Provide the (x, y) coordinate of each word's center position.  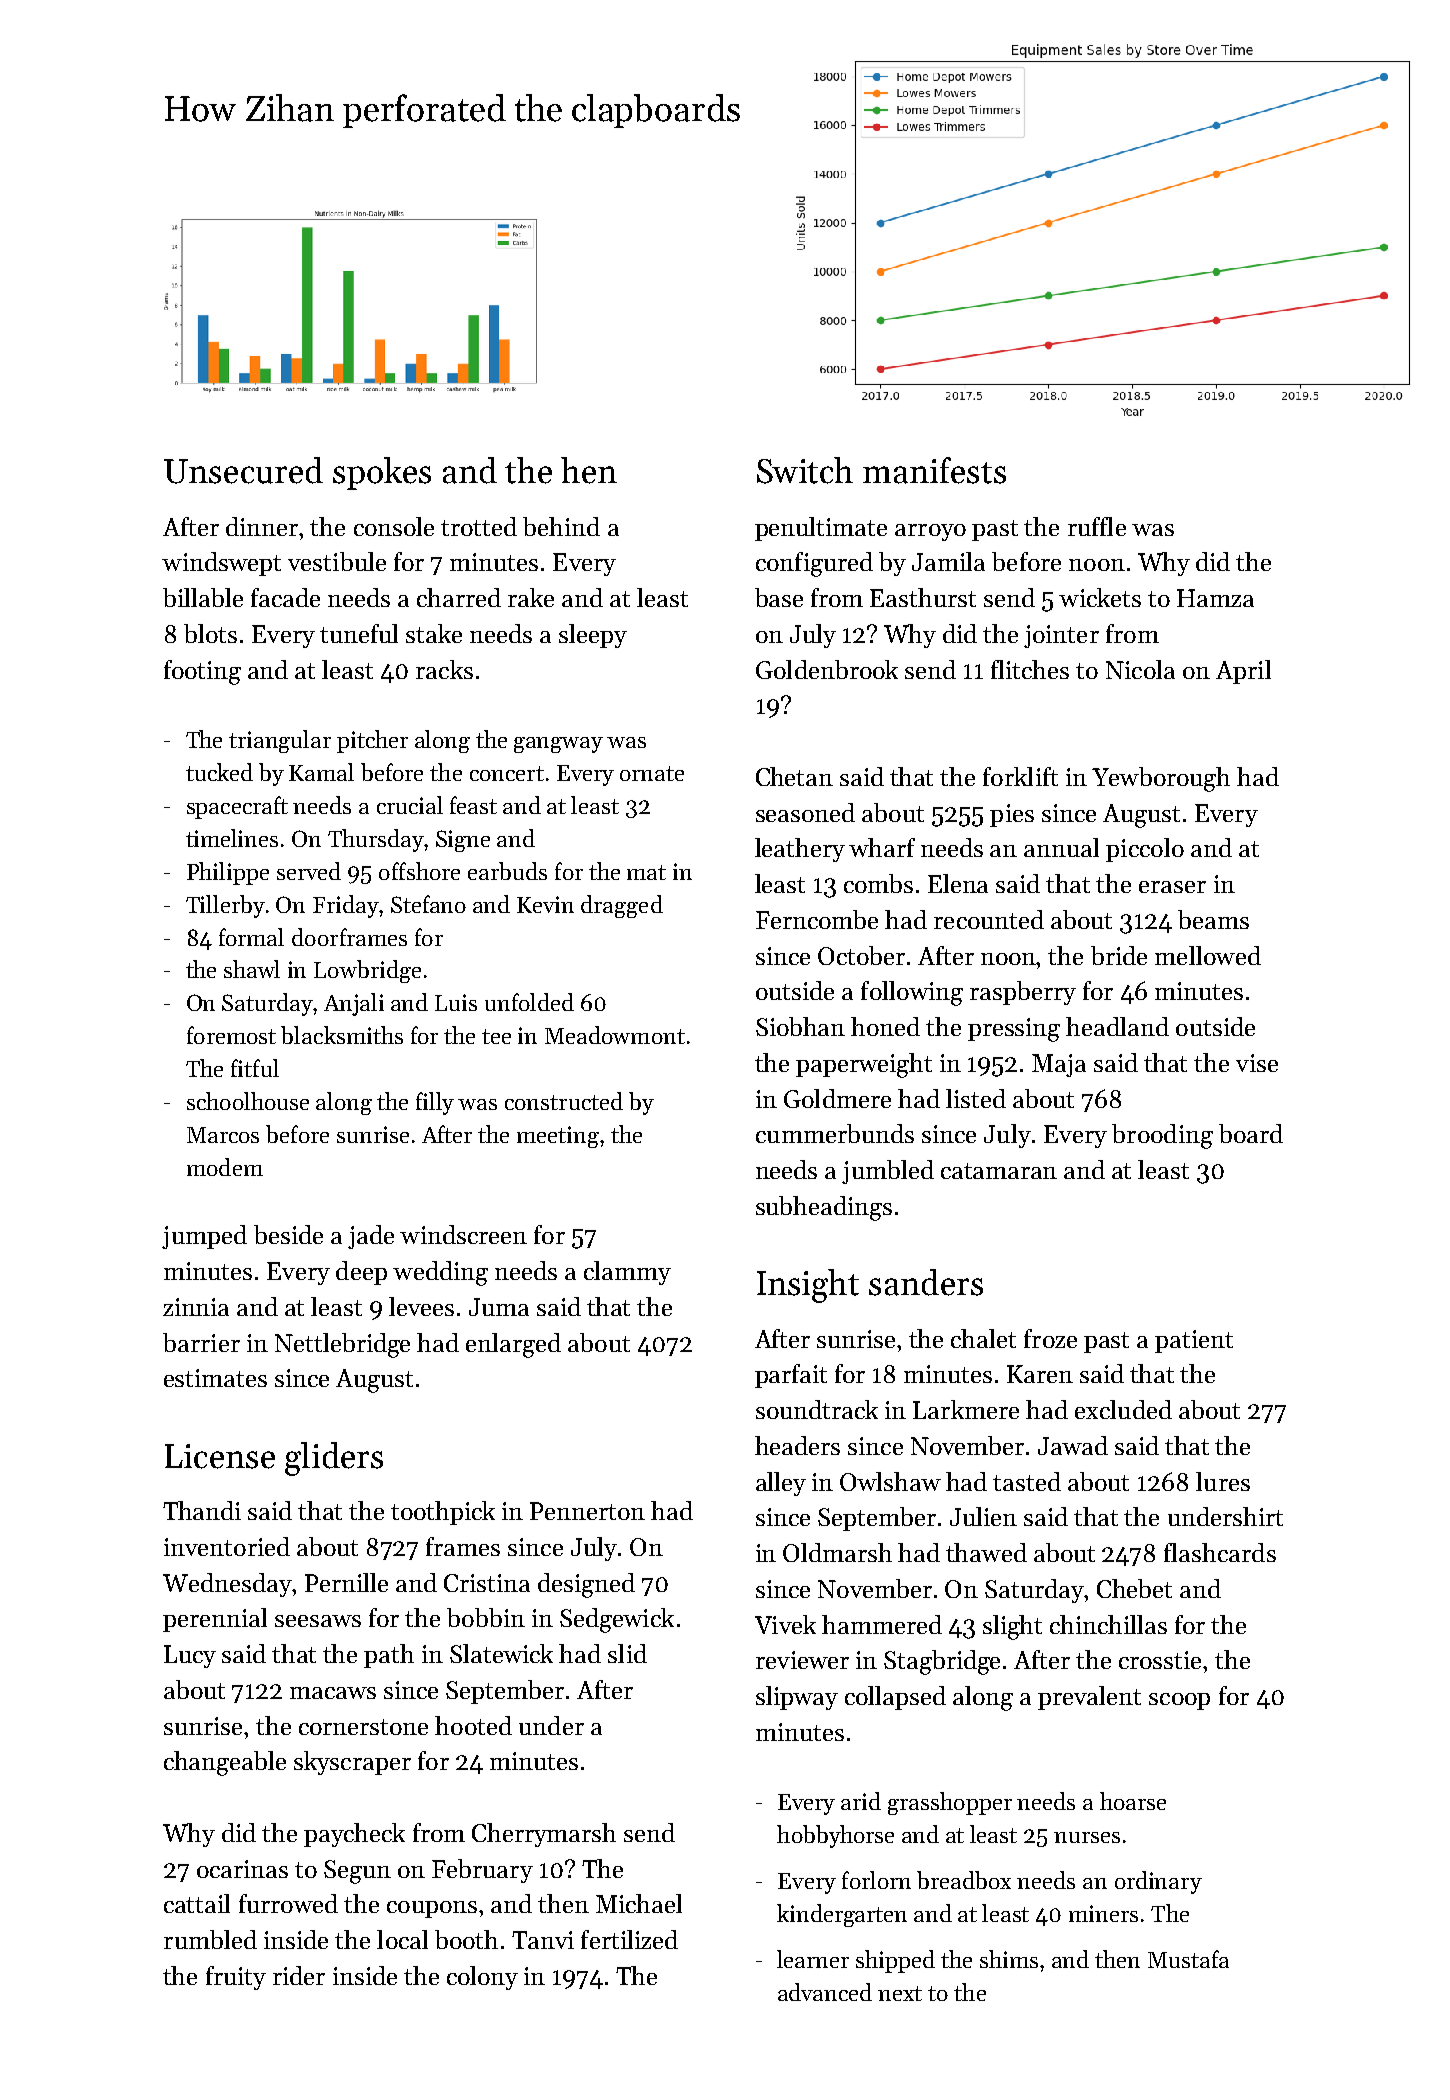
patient (1194, 1341)
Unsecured (243, 470)
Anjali (354, 1004)
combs (878, 883)
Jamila (948, 561)
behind (561, 526)
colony (482, 1978)
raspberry (1023, 993)
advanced (825, 1992)
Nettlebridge (342, 1345)
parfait (791, 1376)
